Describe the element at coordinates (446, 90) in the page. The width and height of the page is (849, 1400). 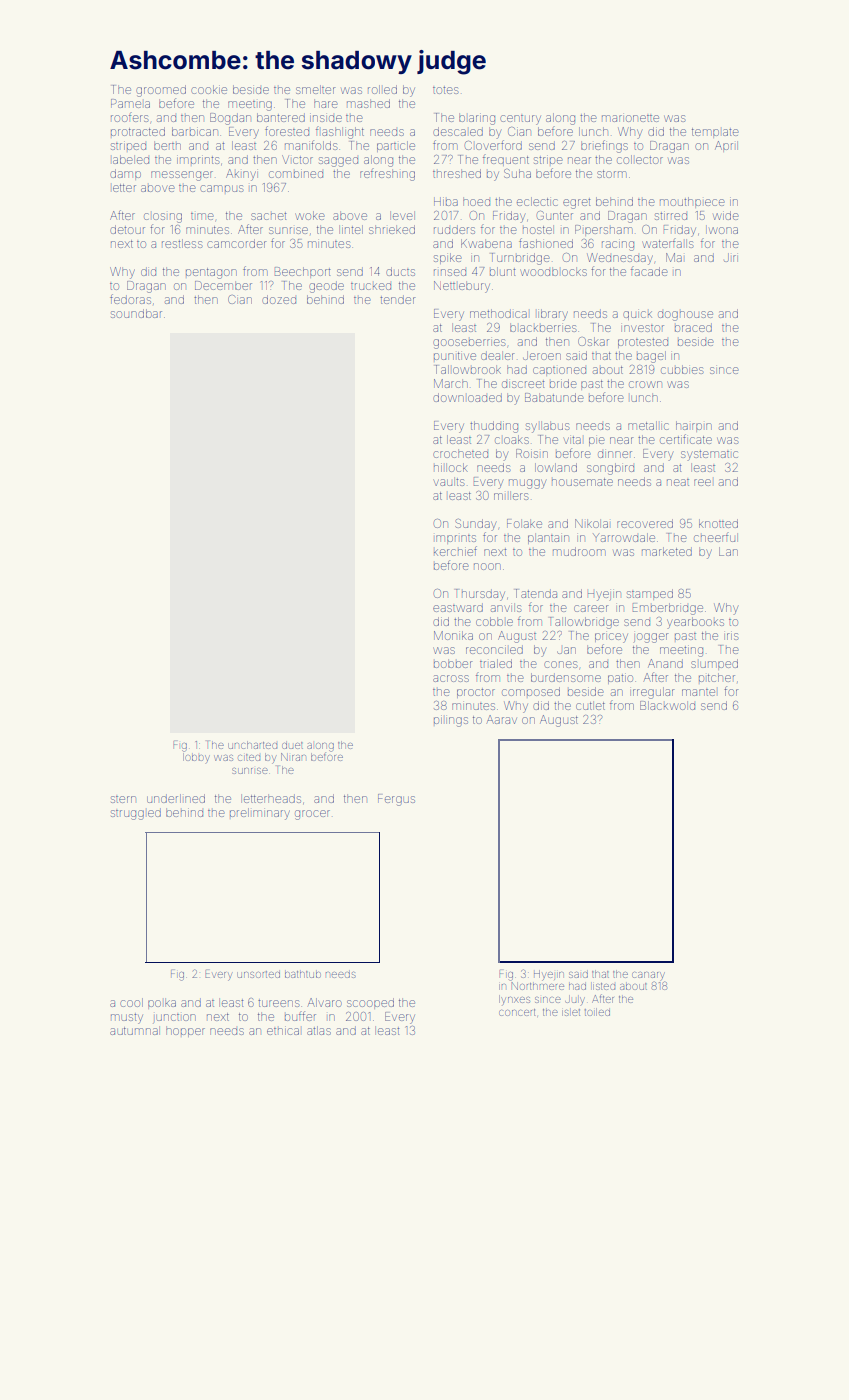
I see `totes` at that location.
